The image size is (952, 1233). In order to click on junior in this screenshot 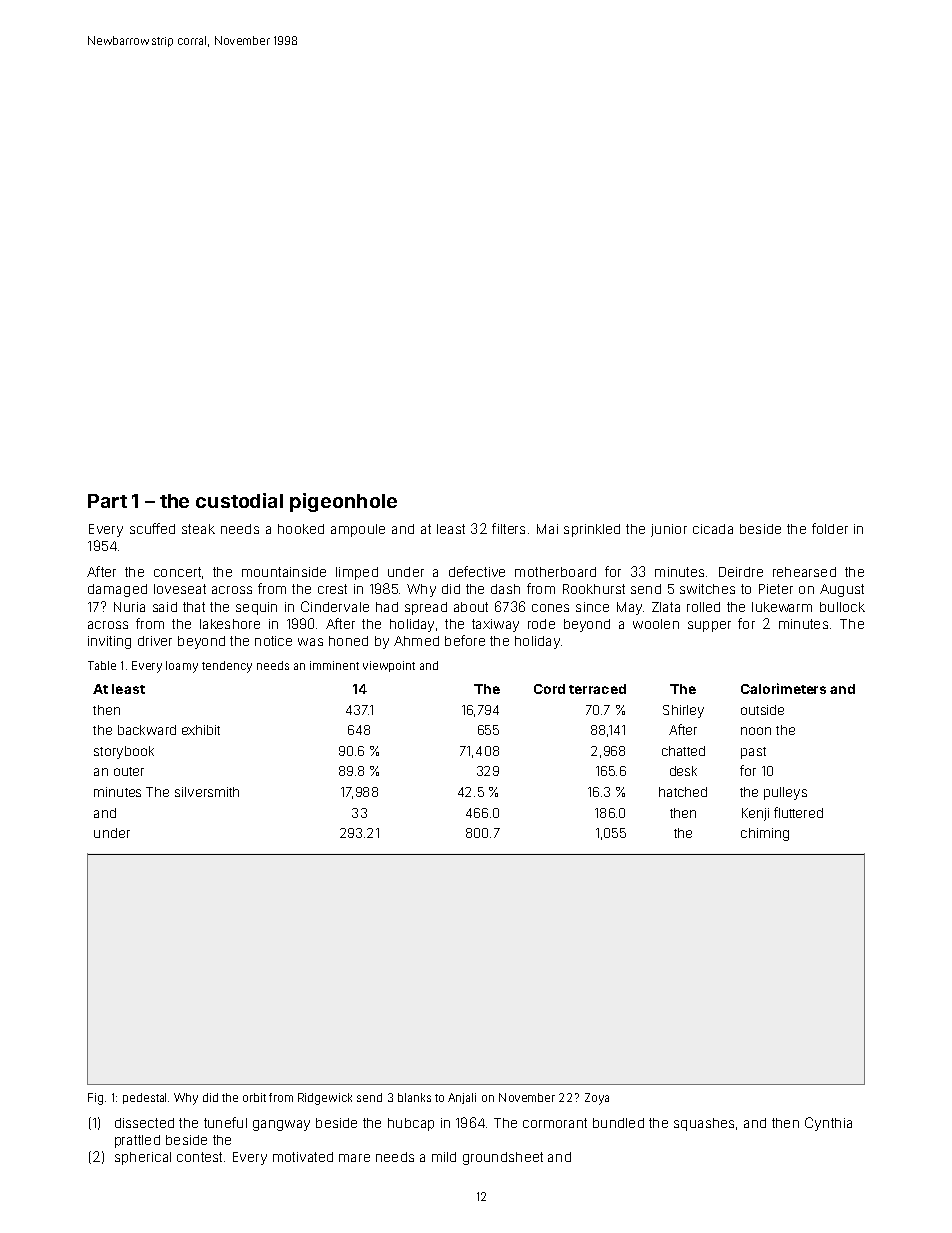, I will do `click(669, 530)`.
